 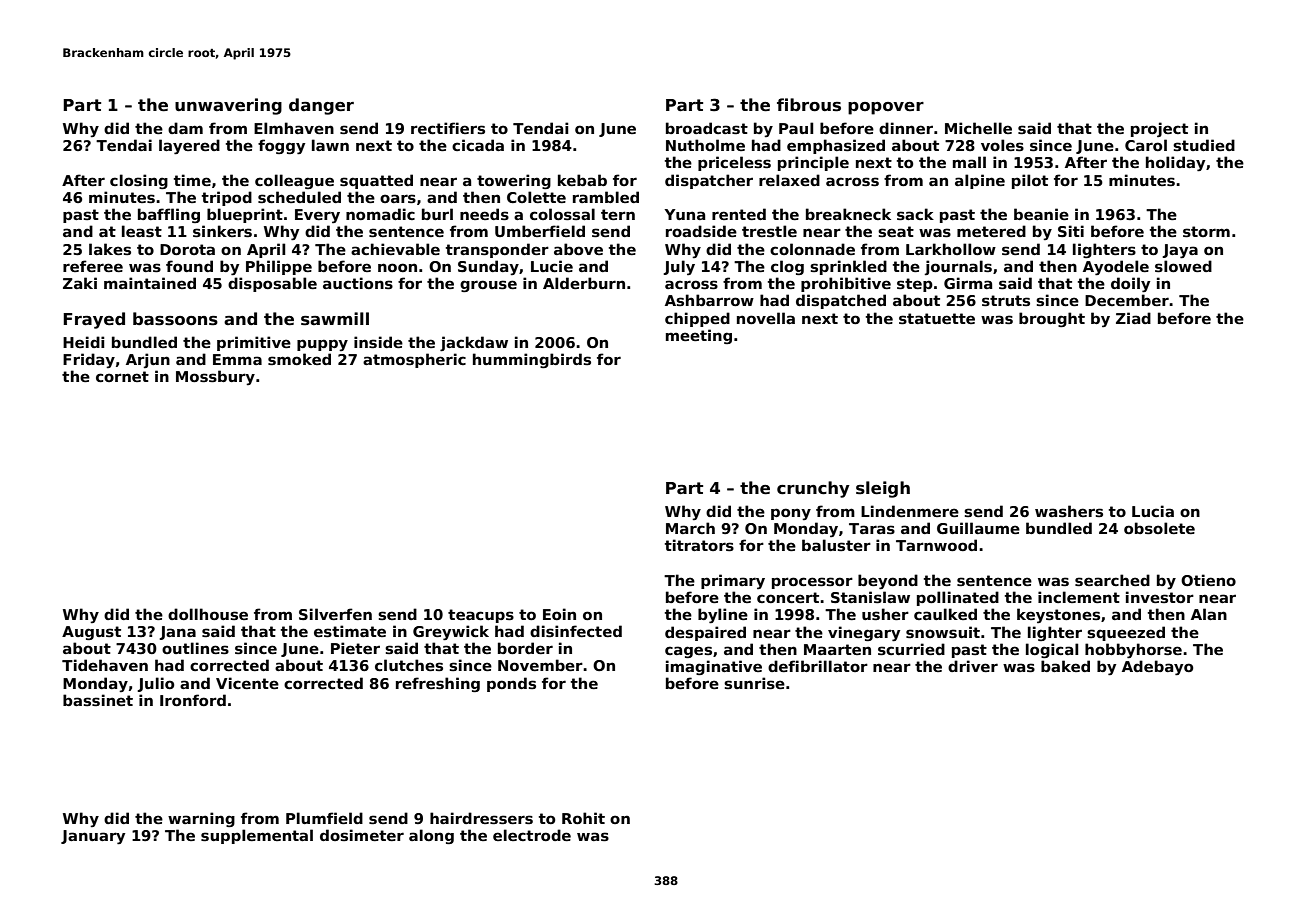 What do you see at coordinates (714, 667) in the document?
I see `imaginative` at bounding box center [714, 667].
